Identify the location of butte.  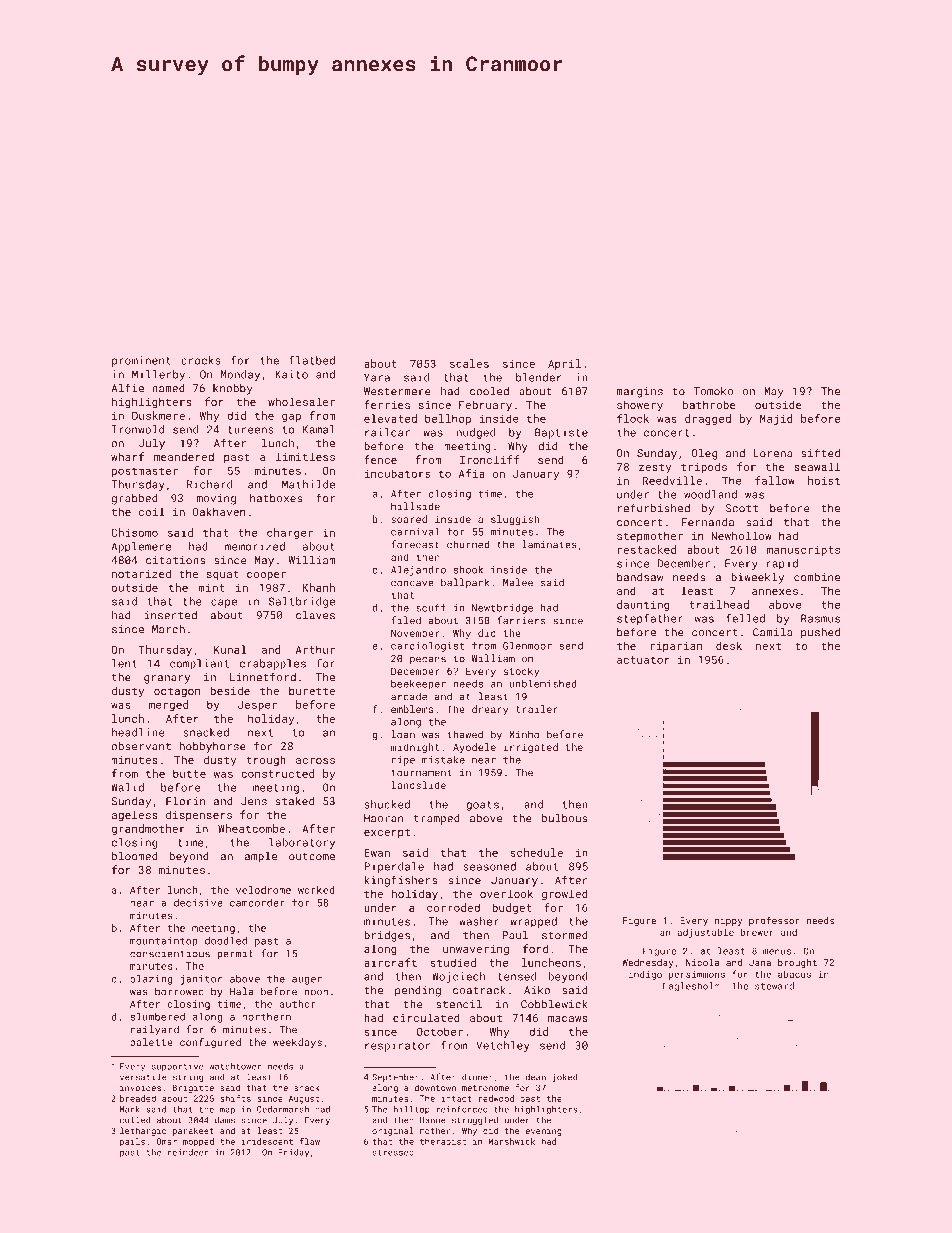
(189, 773).
